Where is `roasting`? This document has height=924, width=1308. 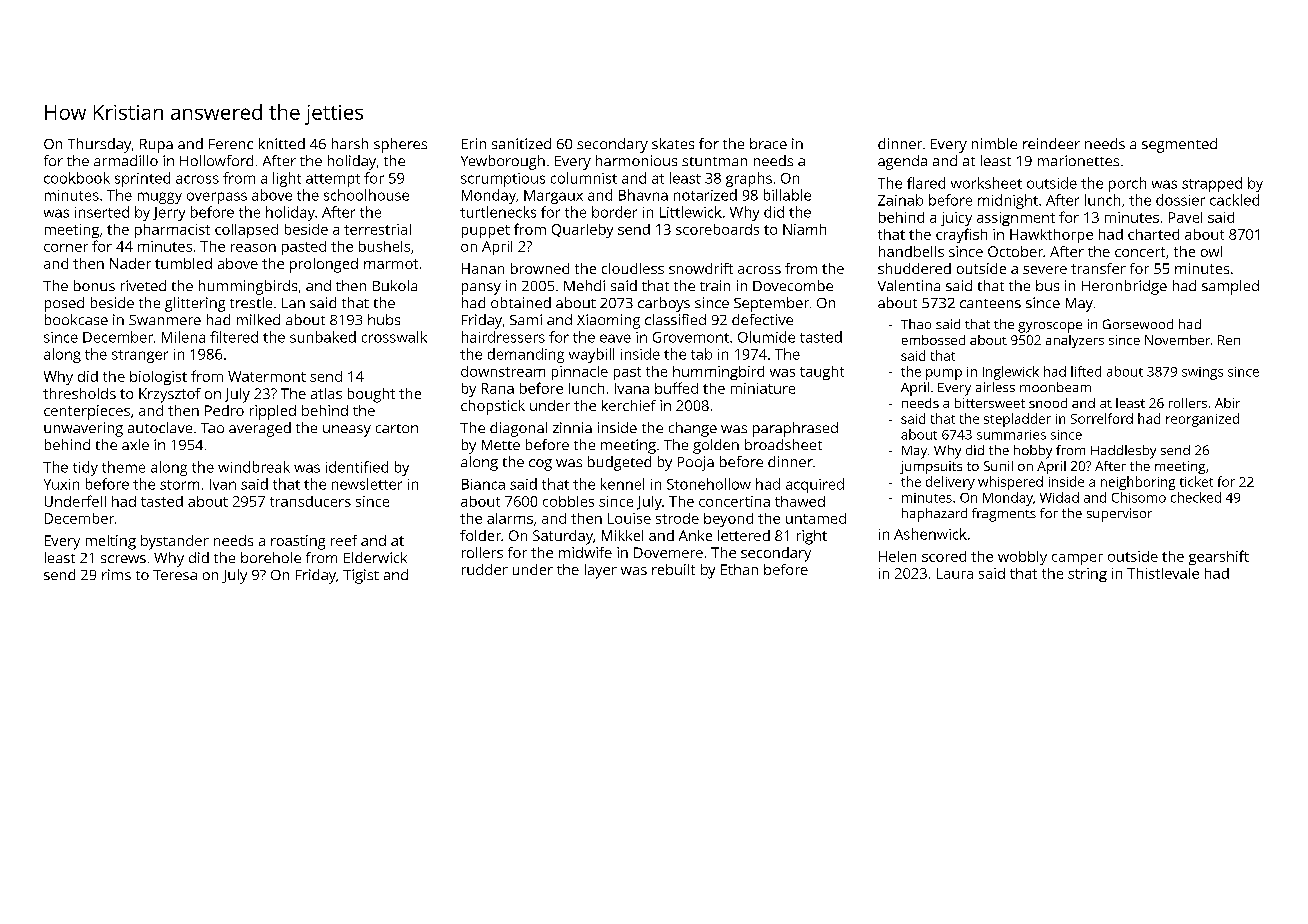 roasting is located at coordinates (298, 542).
